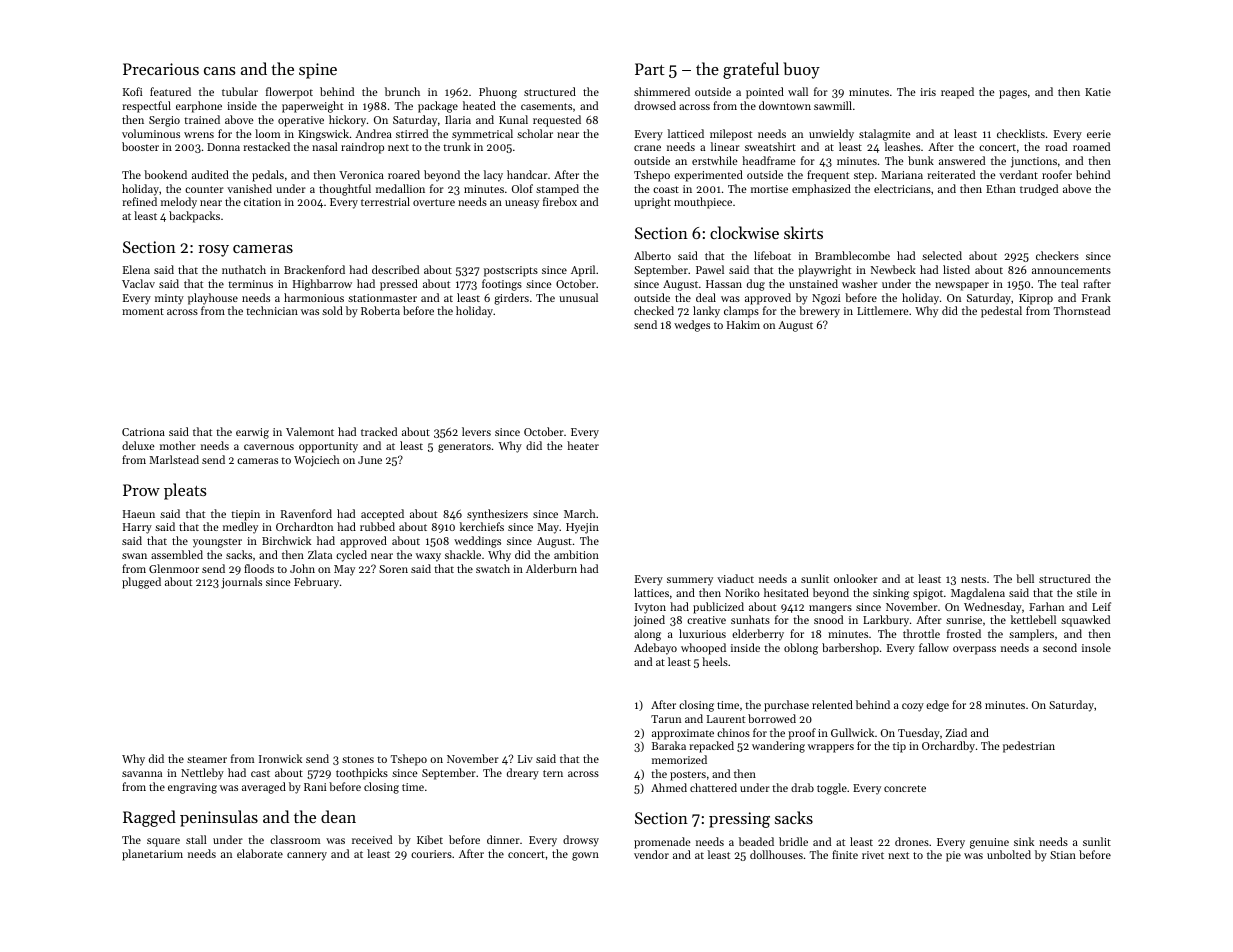 The image size is (1233, 952). I want to click on Leif, so click(1101, 606).
